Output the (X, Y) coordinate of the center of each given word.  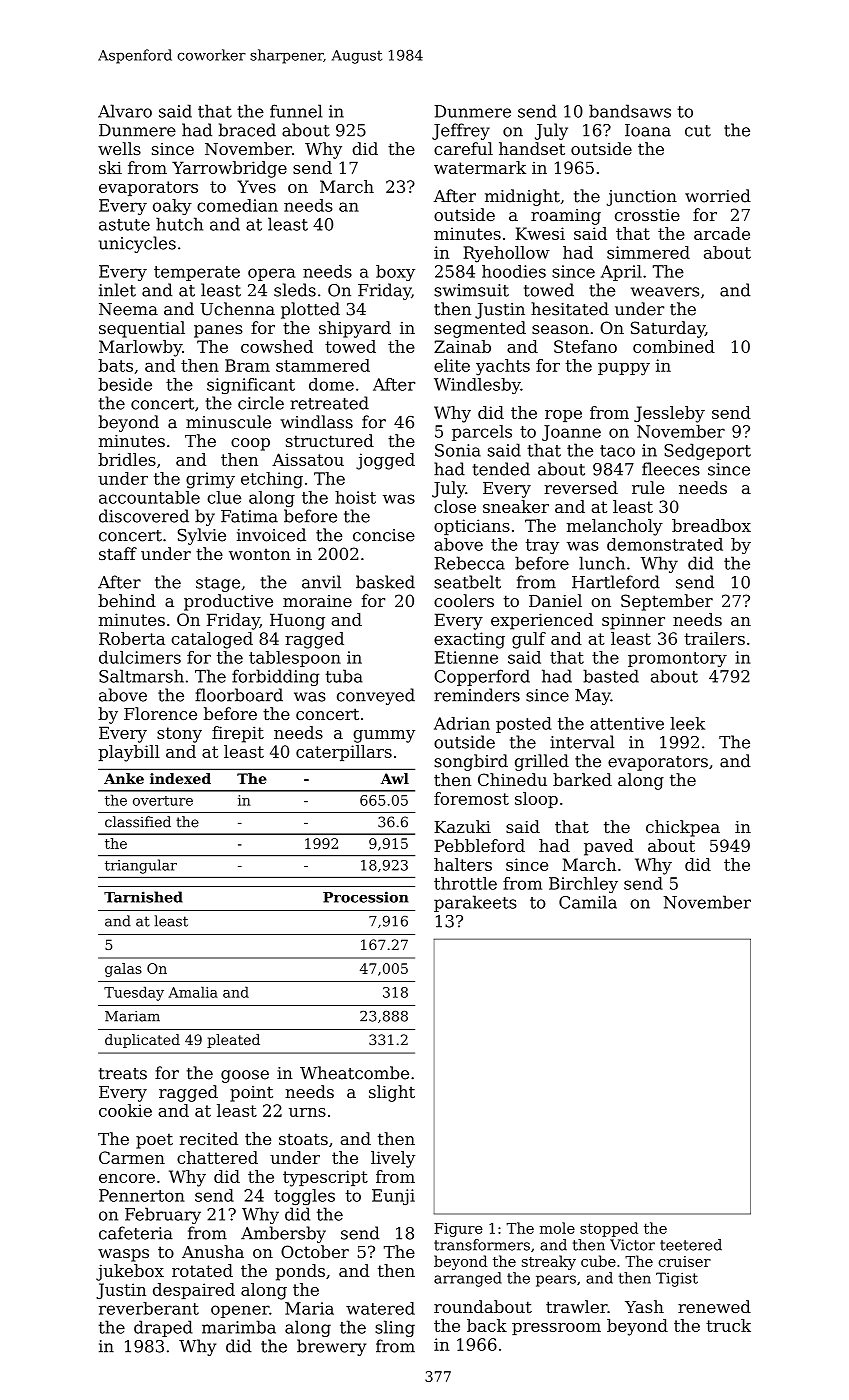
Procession (366, 897)
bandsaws (630, 111)
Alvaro (125, 111)
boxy (395, 273)
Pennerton (142, 1195)
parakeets (475, 903)
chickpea (683, 828)
